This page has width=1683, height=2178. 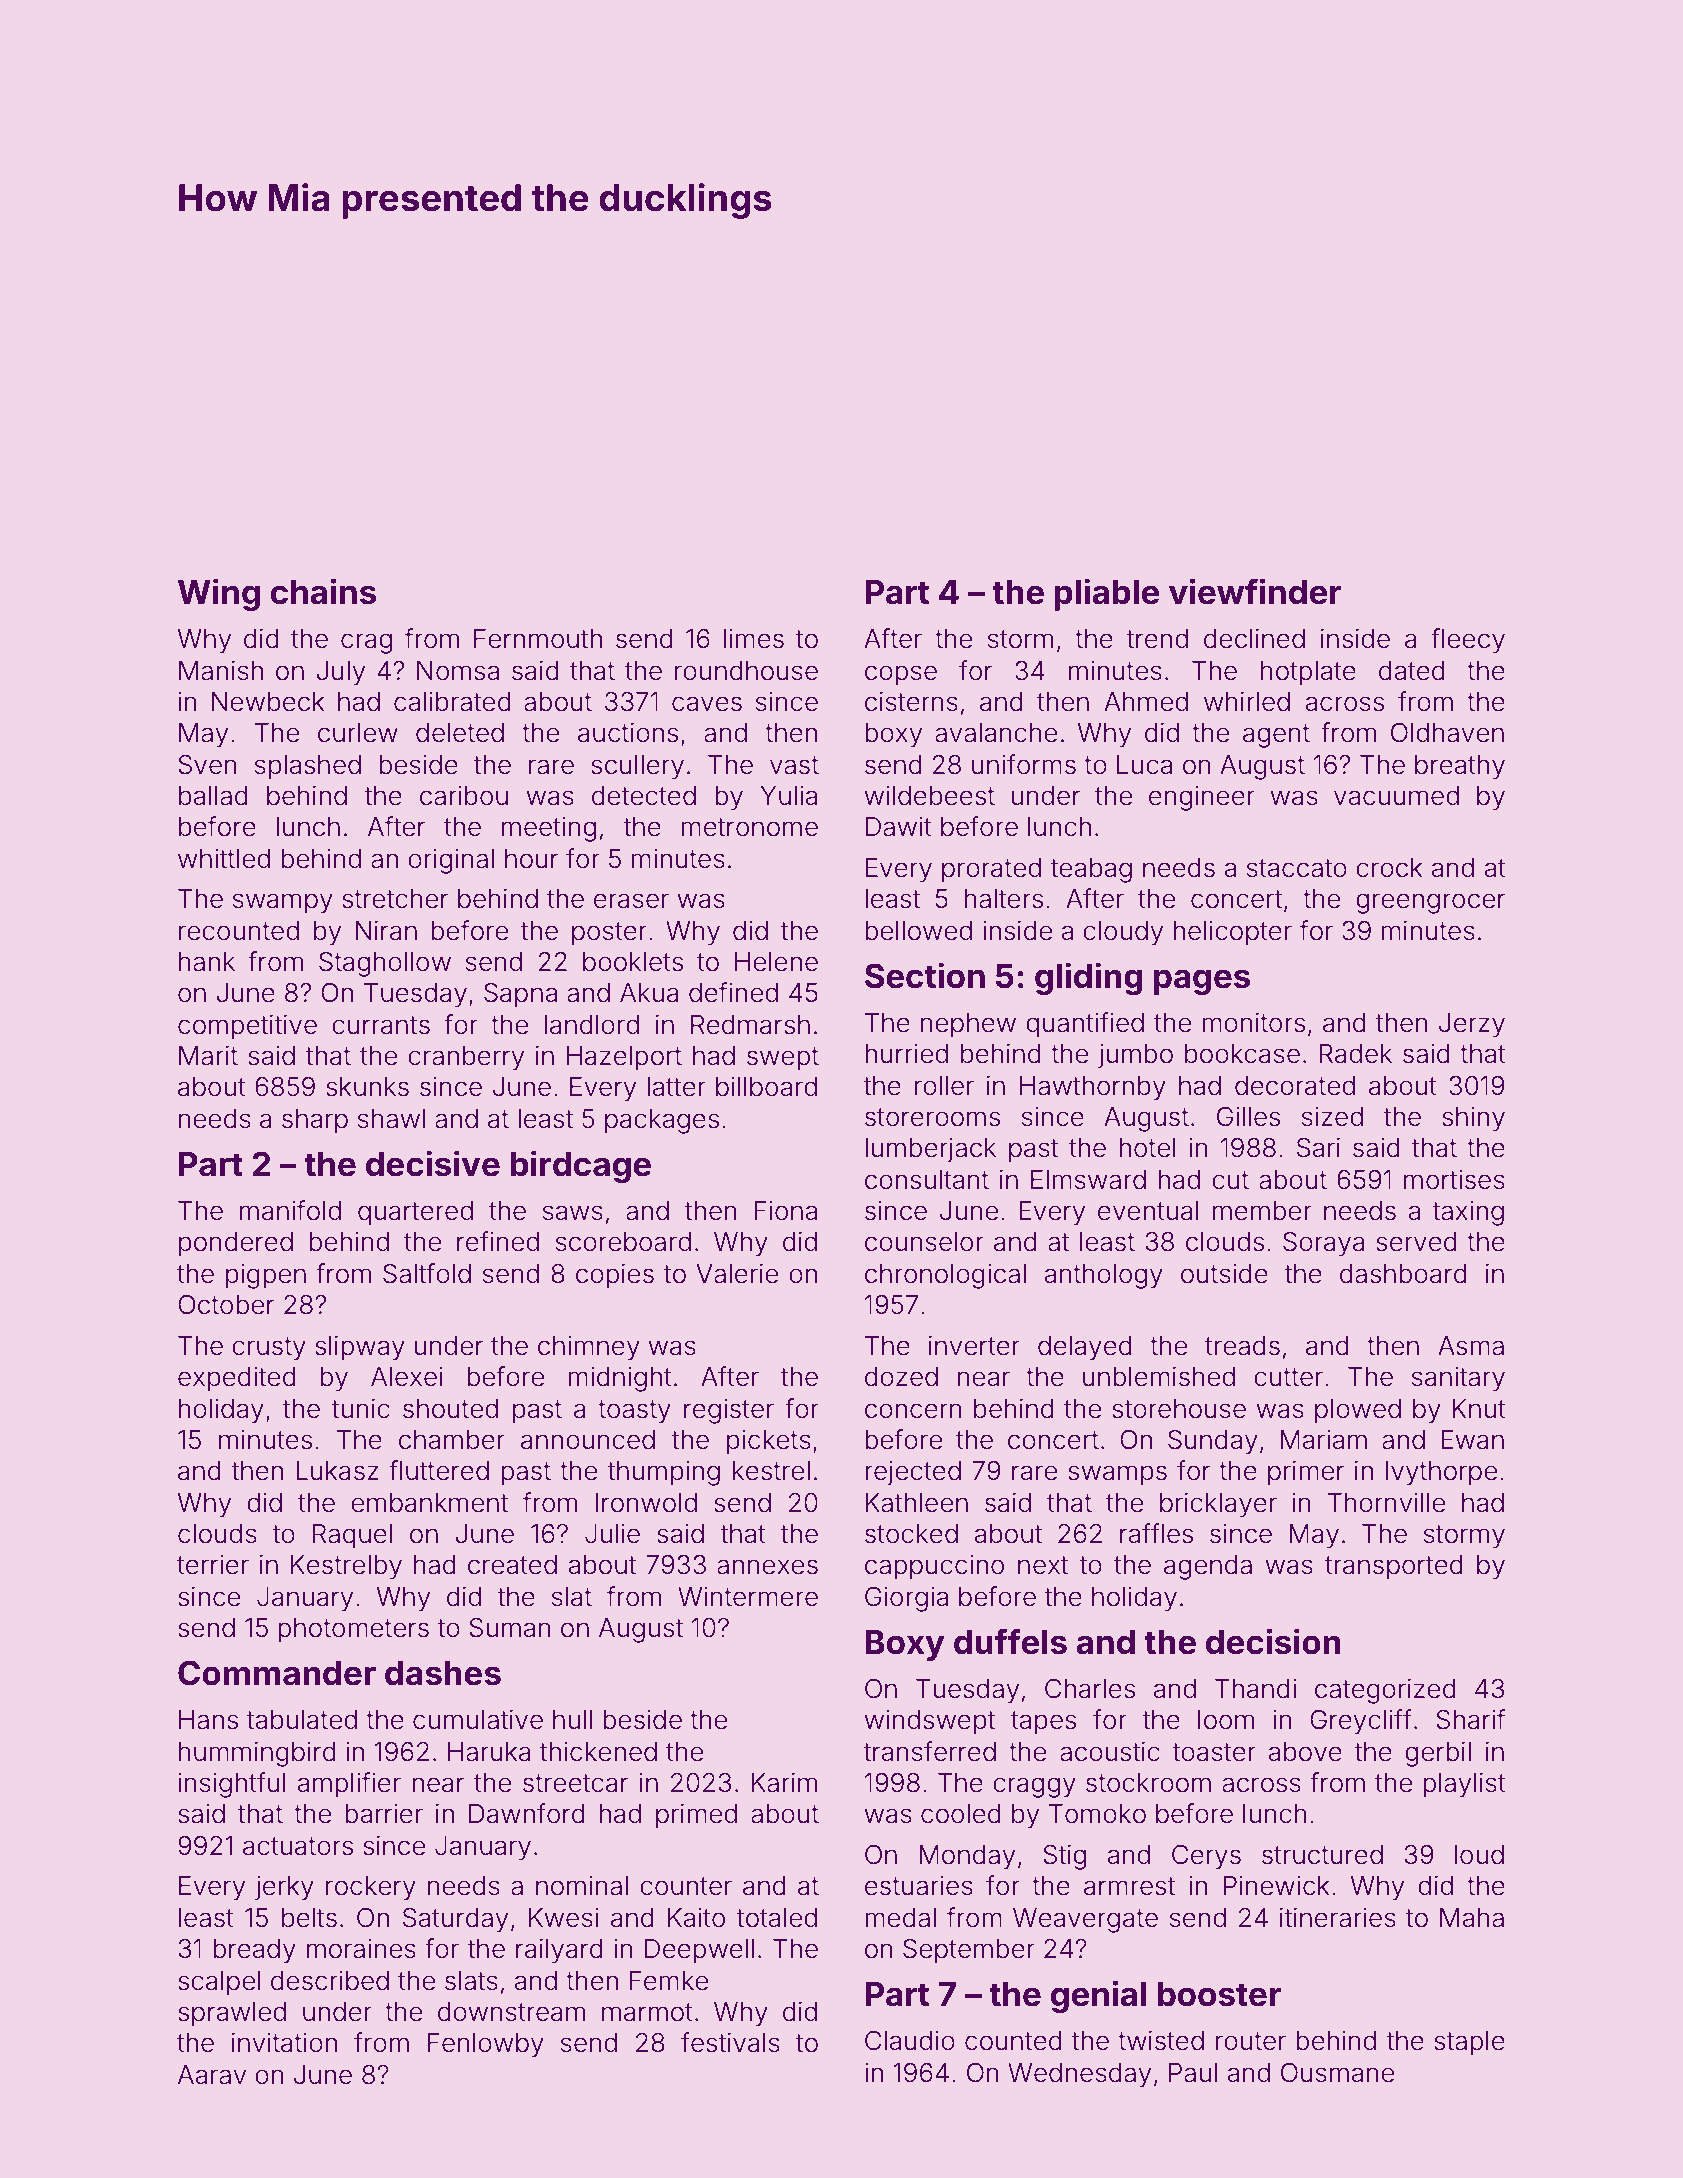 What do you see at coordinates (520, 995) in the page?
I see `Sapna` at bounding box center [520, 995].
